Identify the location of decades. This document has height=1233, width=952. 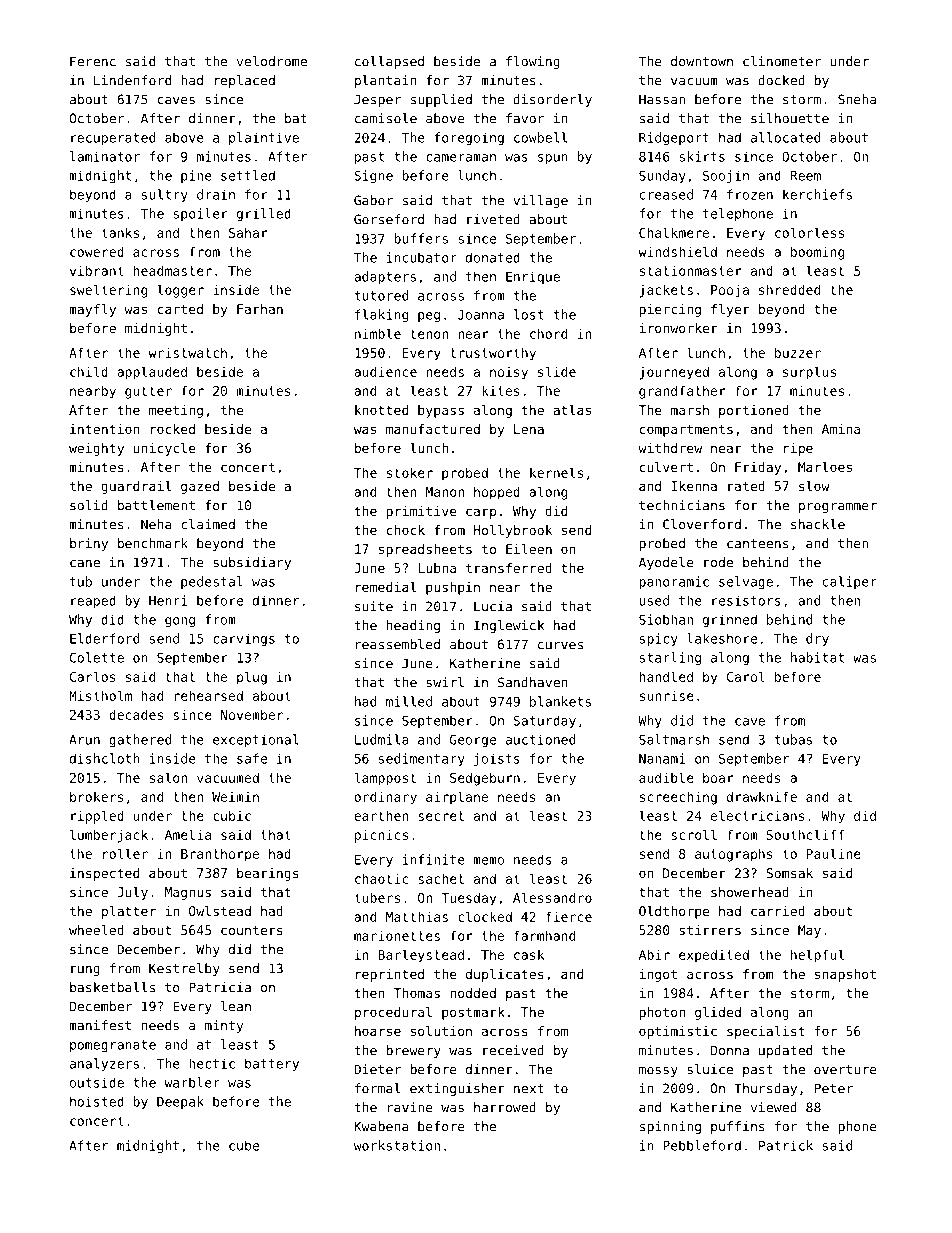
(136, 714).
